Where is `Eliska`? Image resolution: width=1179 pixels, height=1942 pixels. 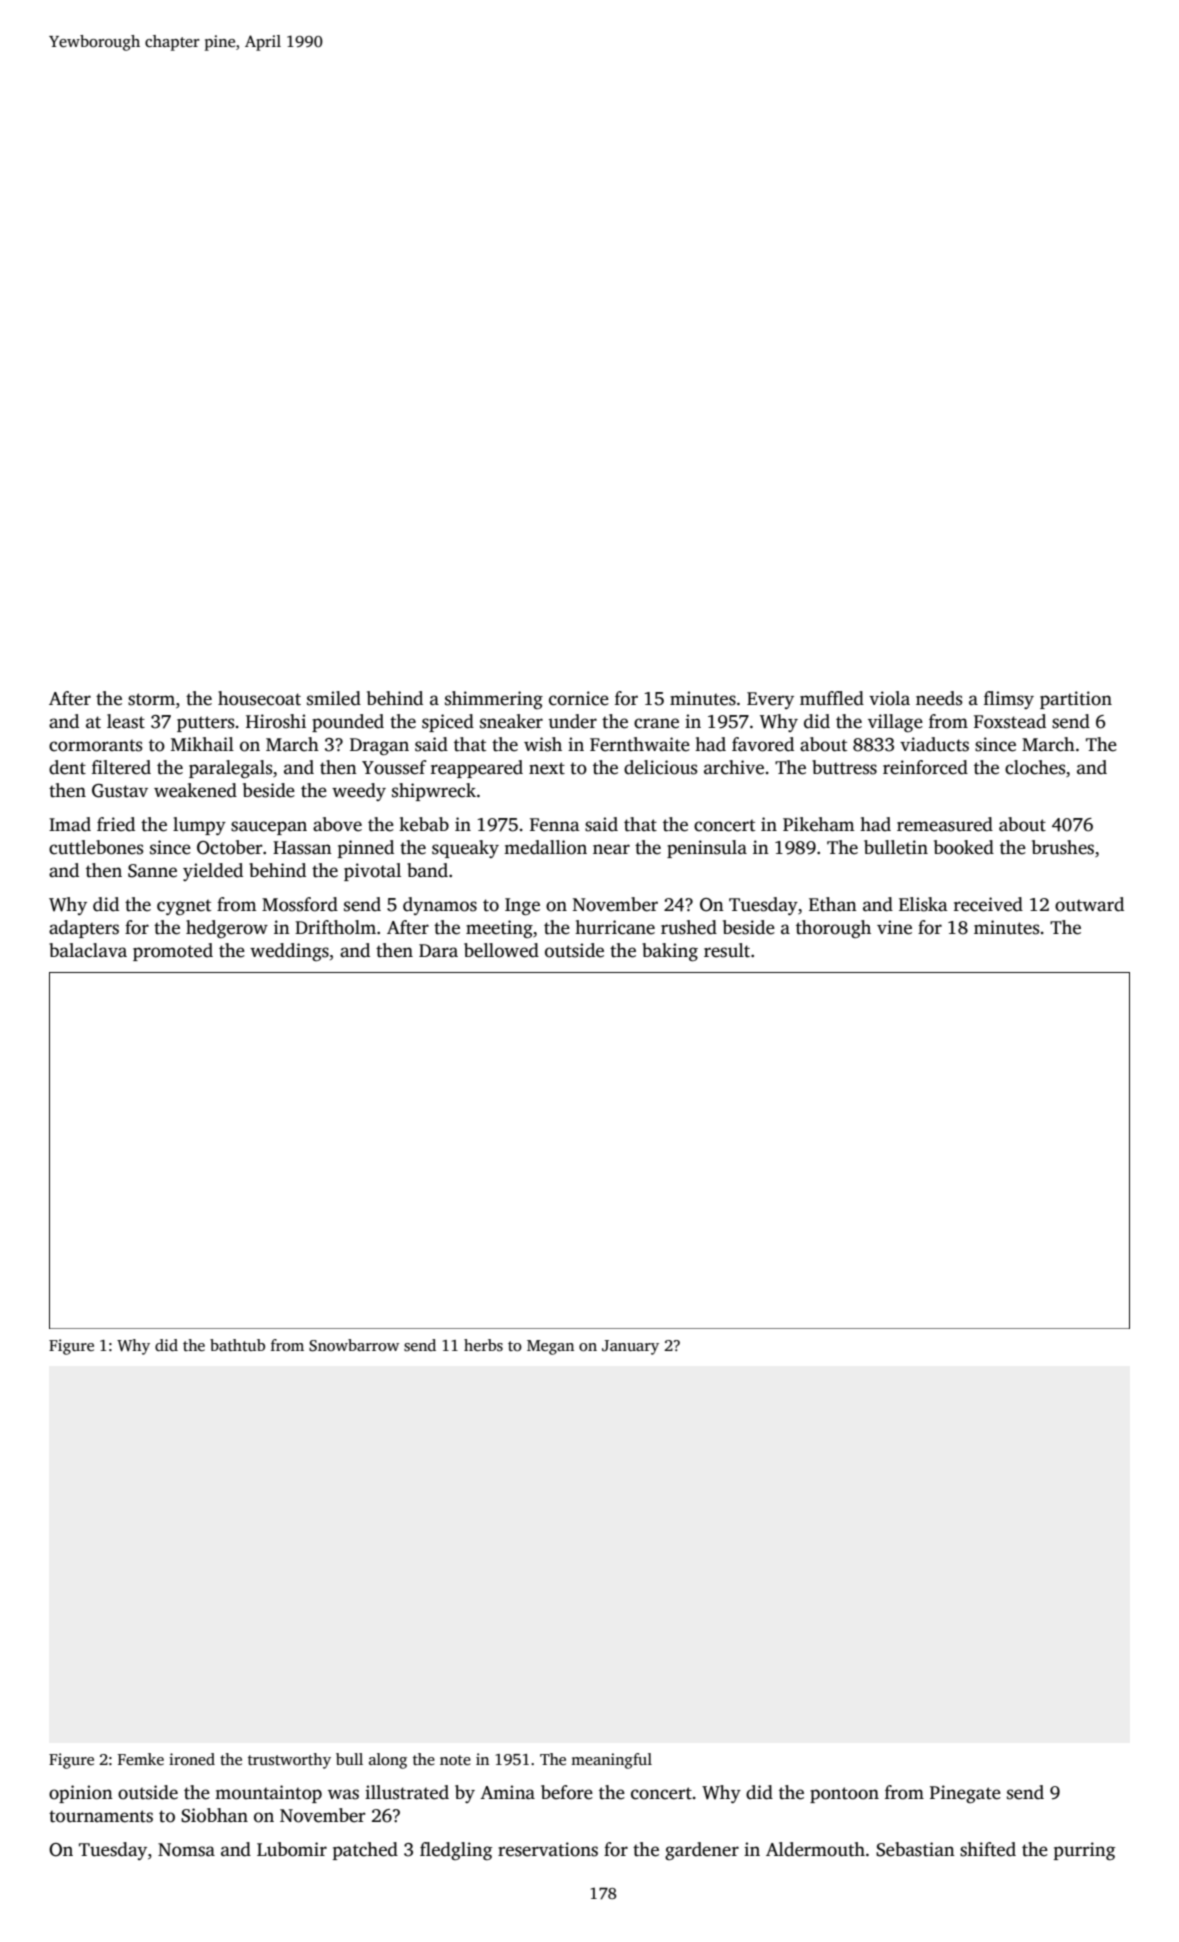 Eliska is located at coordinates (923, 904).
